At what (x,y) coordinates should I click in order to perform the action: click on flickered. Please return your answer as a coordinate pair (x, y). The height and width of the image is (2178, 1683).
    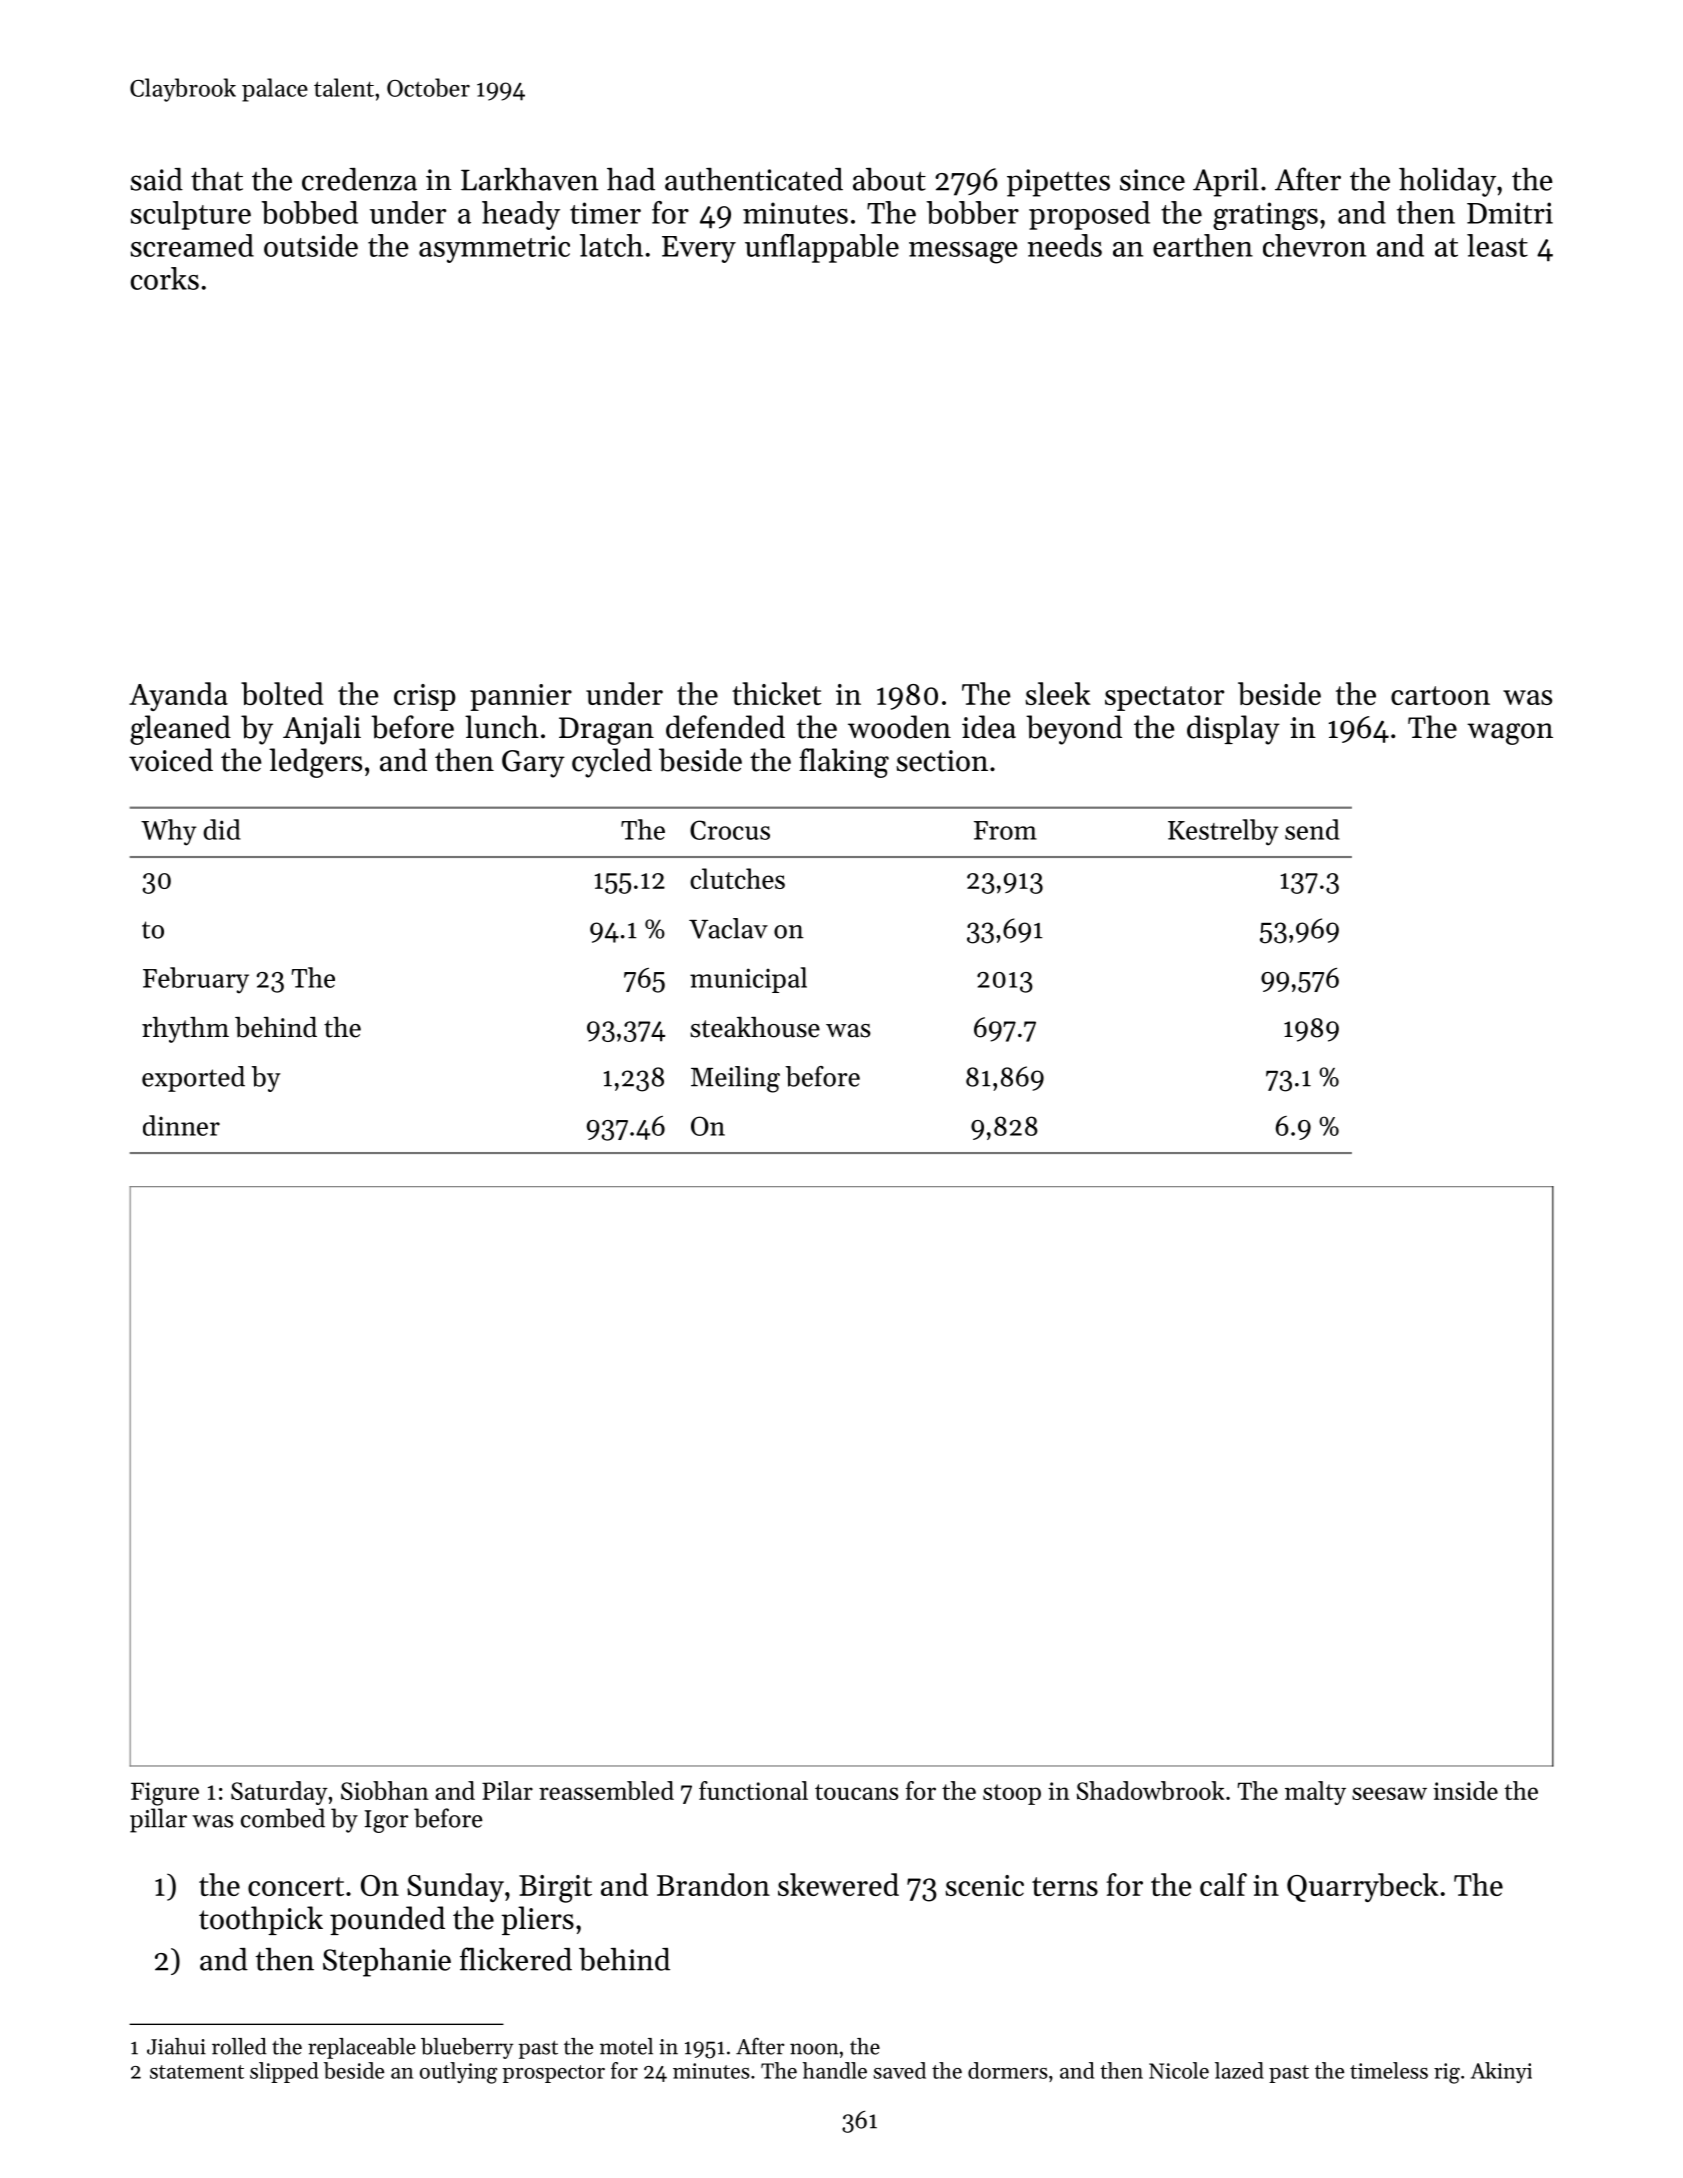
    Looking at the image, I should click on (516, 1959).
